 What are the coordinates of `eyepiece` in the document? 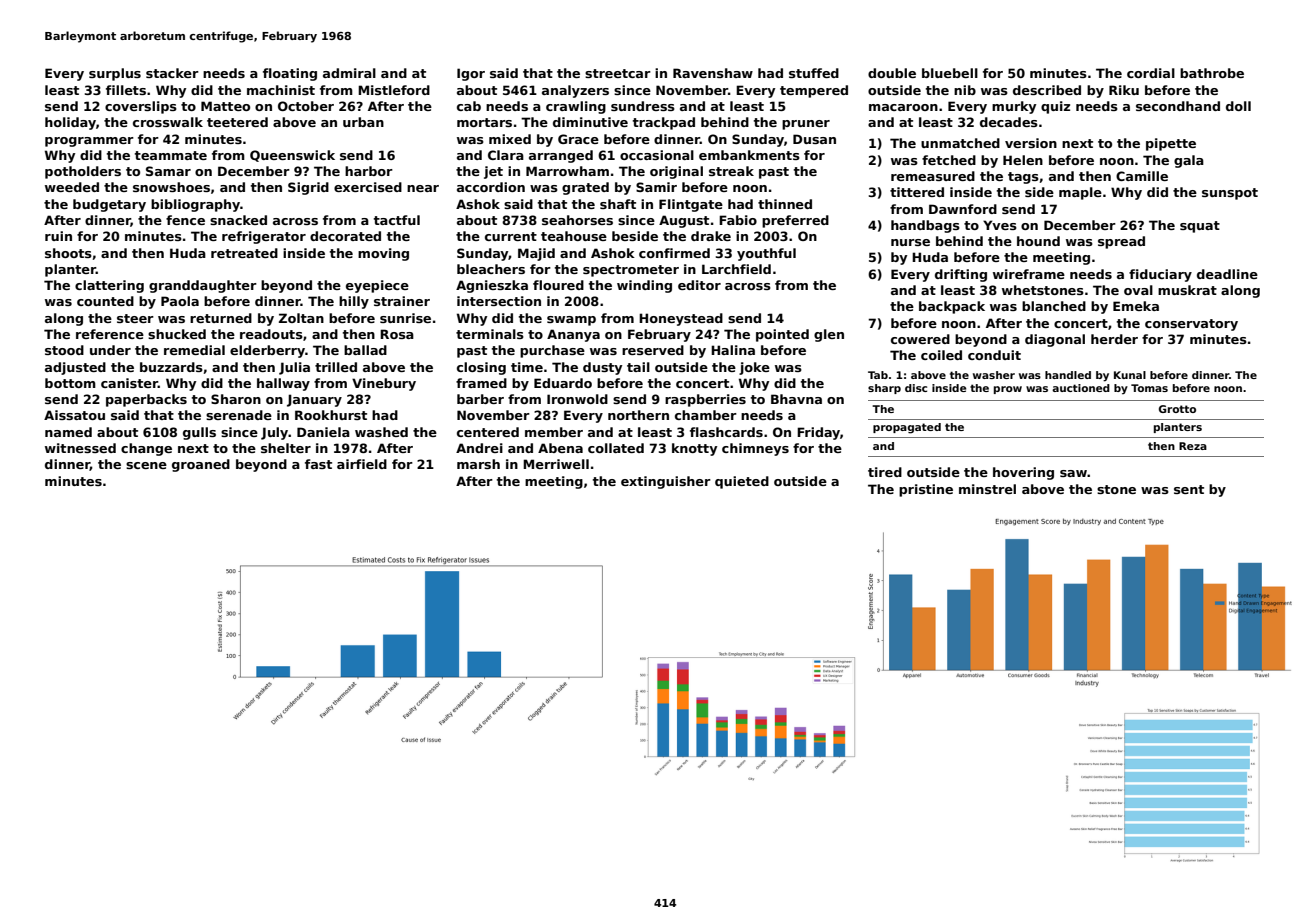 It's located at (377, 286).
